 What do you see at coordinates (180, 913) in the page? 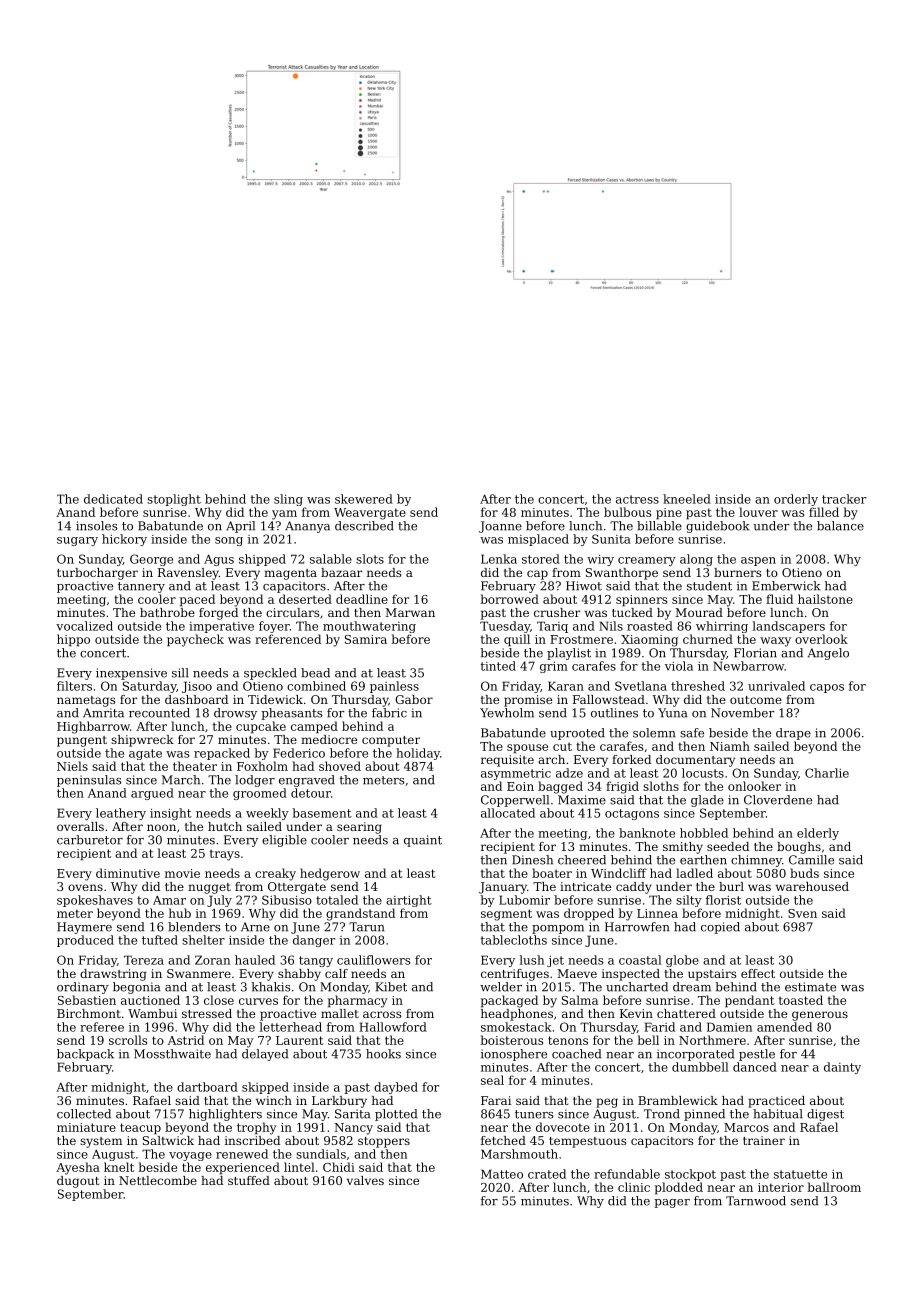
I see `hub` at bounding box center [180, 913].
